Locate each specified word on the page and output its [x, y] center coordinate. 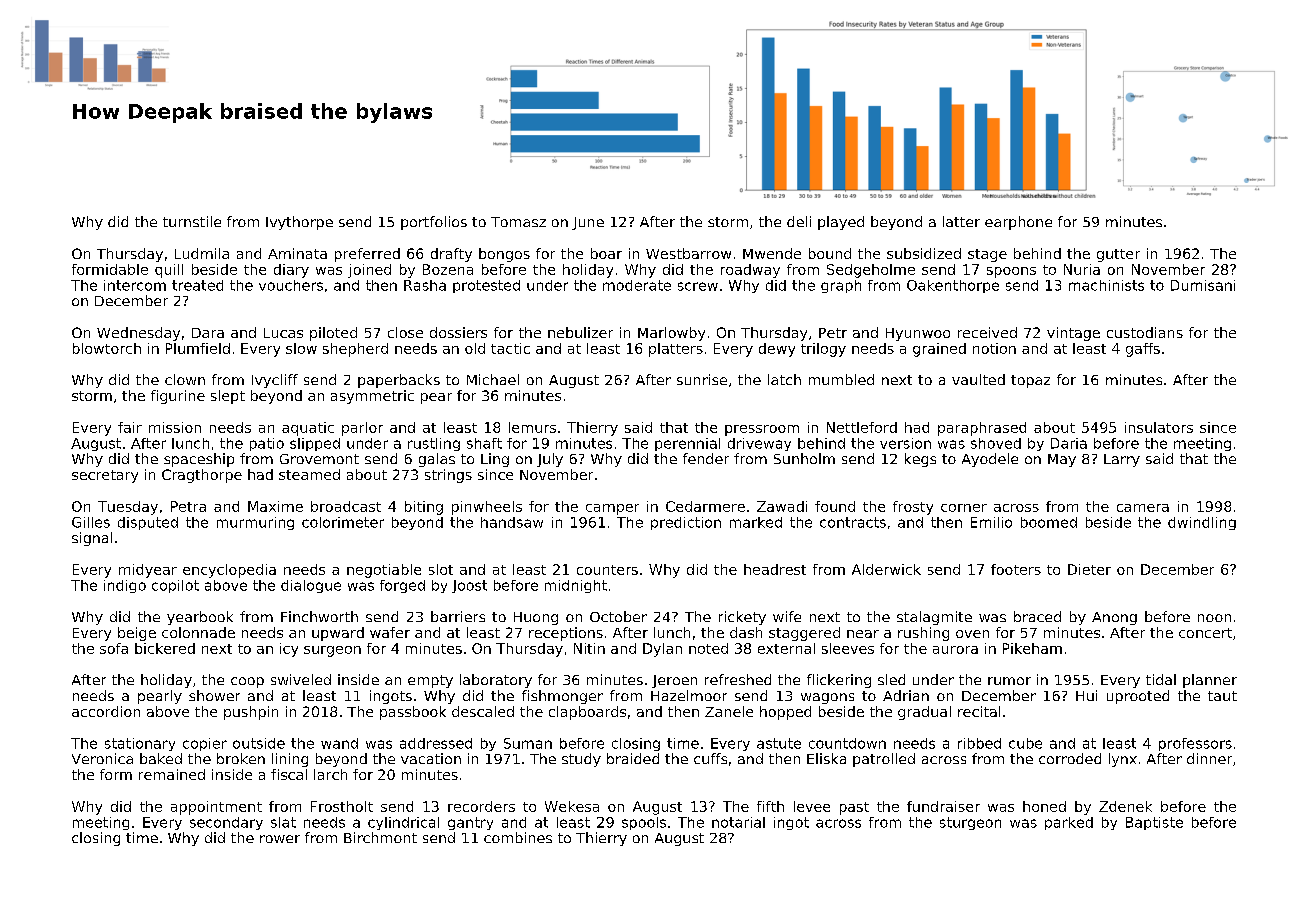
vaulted [978, 379]
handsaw [512, 522]
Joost [469, 586]
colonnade [198, 632]
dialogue [311, 586]
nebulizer [580, 332]
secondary [226, 823]
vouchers [291, 285]
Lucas [283, 333]
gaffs [1143, 350]
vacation [431, 758]
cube [1025, 743]
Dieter [1089, 569]
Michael [493, 379]
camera [1143, 508]
